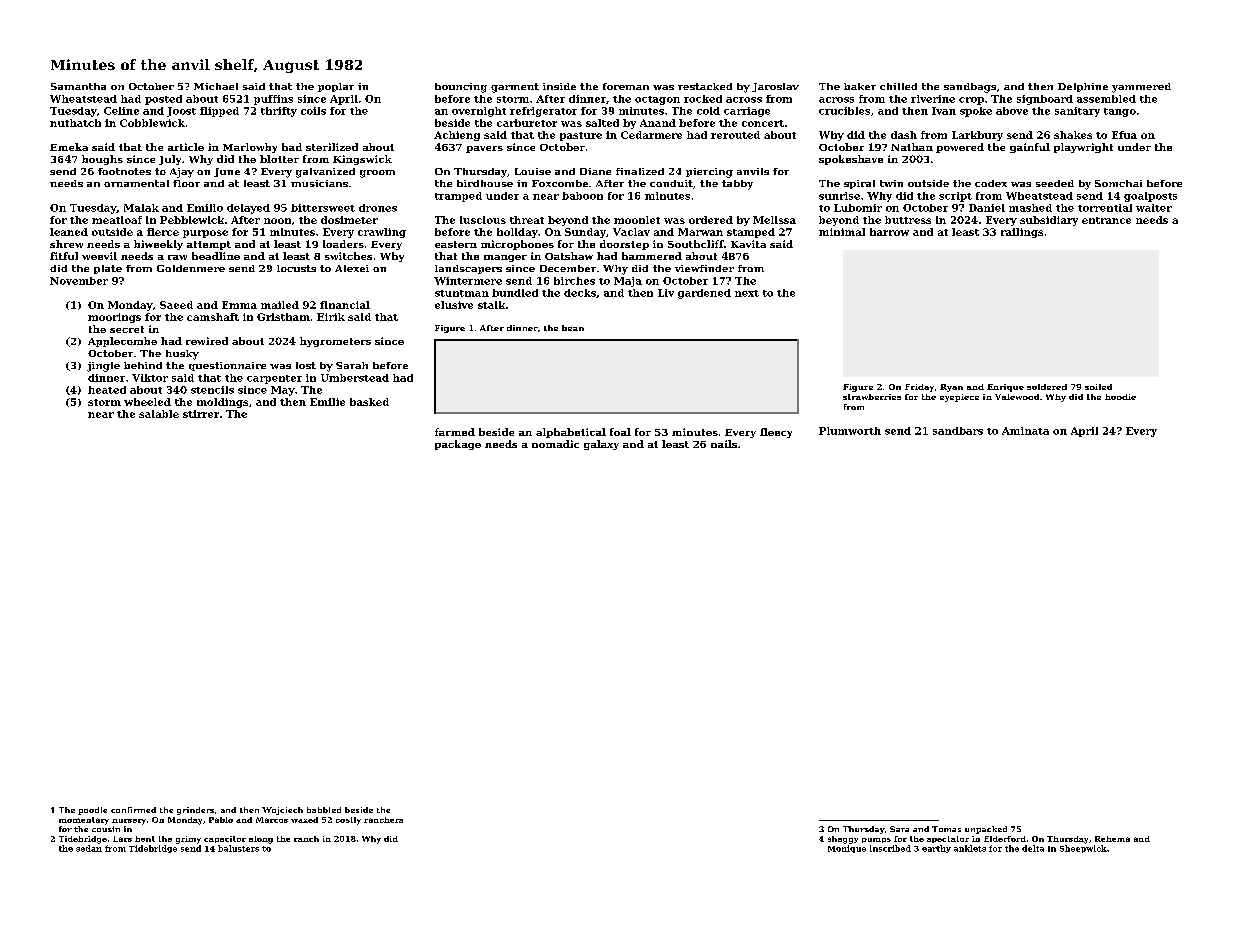 Image resolution: width=1233 pixels, height=952 pixels. I want to click on Viktor, so click(150, 378).
